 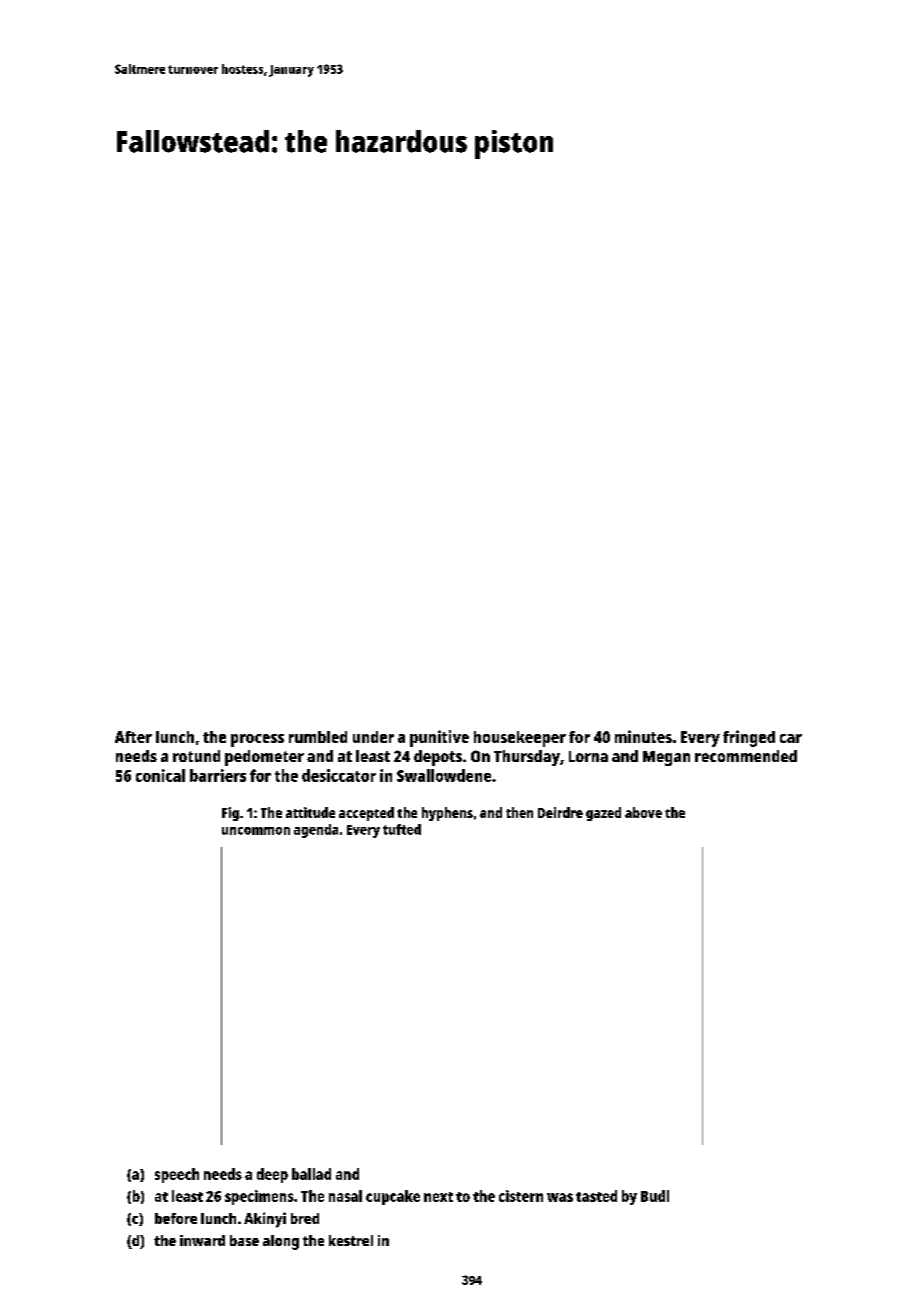 I want to click on Budi, so click(x=655, y=1196).
